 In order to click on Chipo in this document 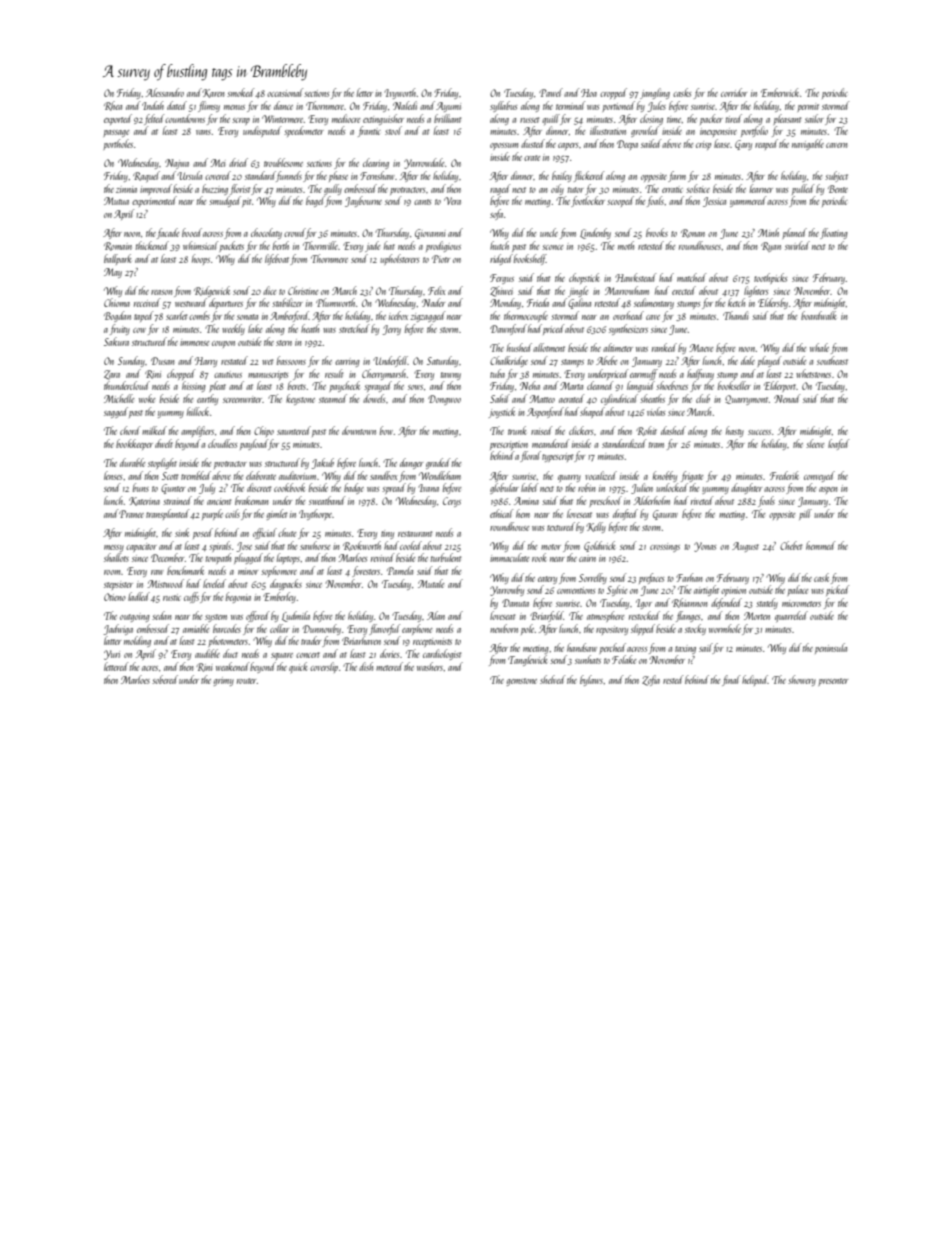, I will do `click(264, 431)`.
